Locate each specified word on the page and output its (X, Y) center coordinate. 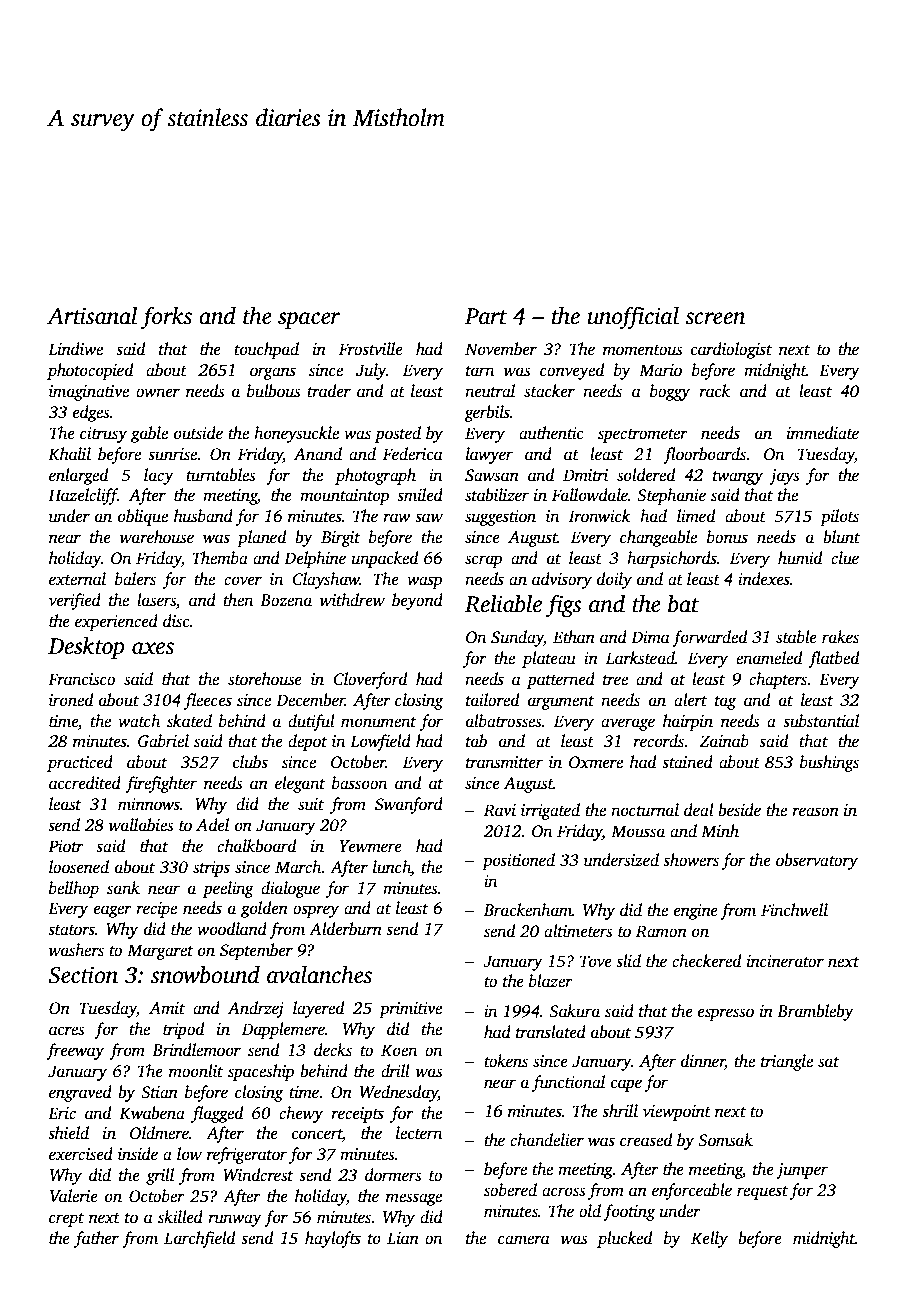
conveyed (572, 371)
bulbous (274, 391)
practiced (80, 763)
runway (235, 1220)
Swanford (409, 805)
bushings (829, 763)
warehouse (157, 537)
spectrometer (643, 436)
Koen (399, 1050)
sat (829, 1062)
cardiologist (731, 350)
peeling (228, 889)
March (298, 866)
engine (696, 912)
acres (67, 1031)
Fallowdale (590, 495)
